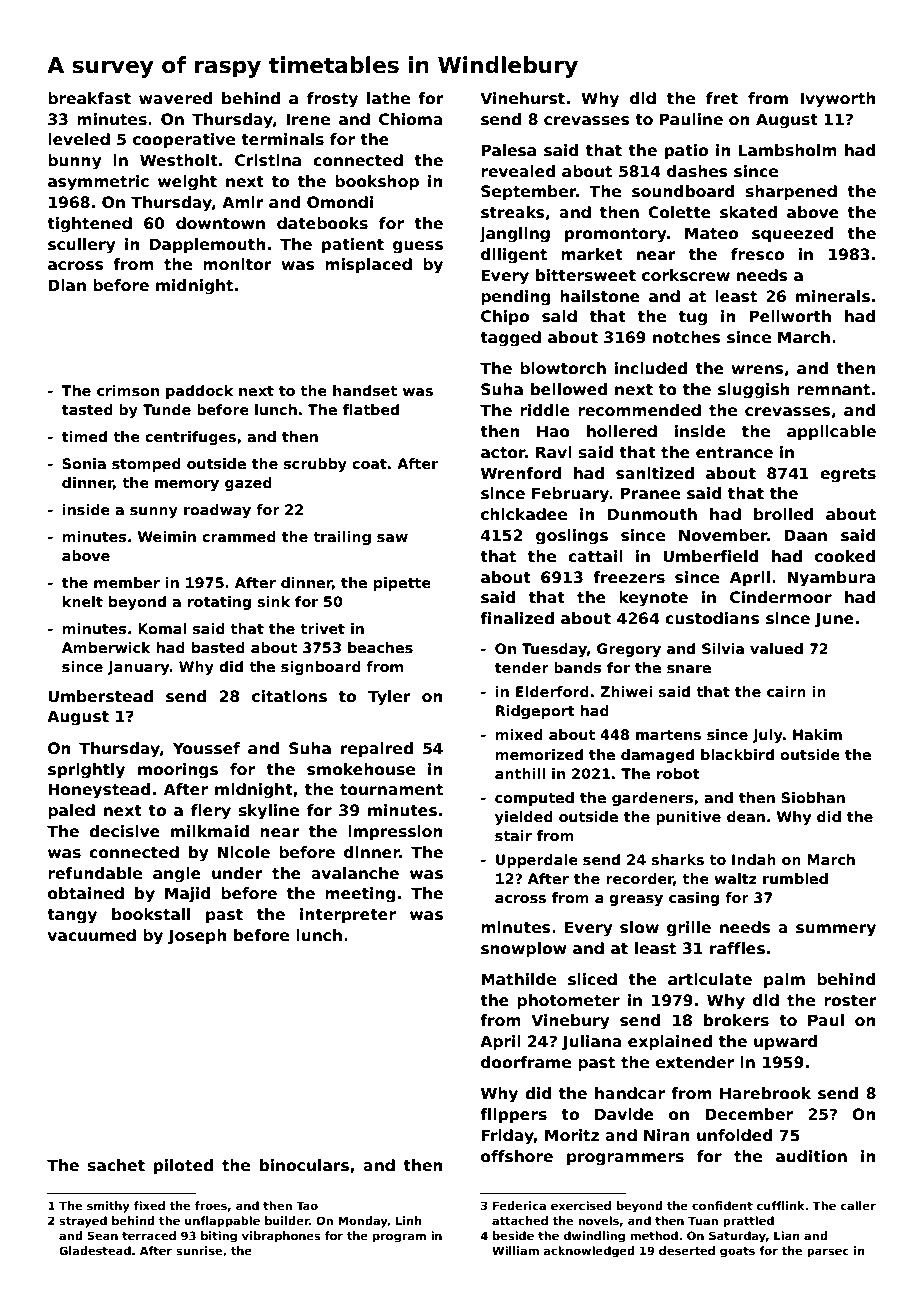  What do you see at coordinates (206, 748) in the page?
I see `Youssef` at bounding box center [206, 748].
